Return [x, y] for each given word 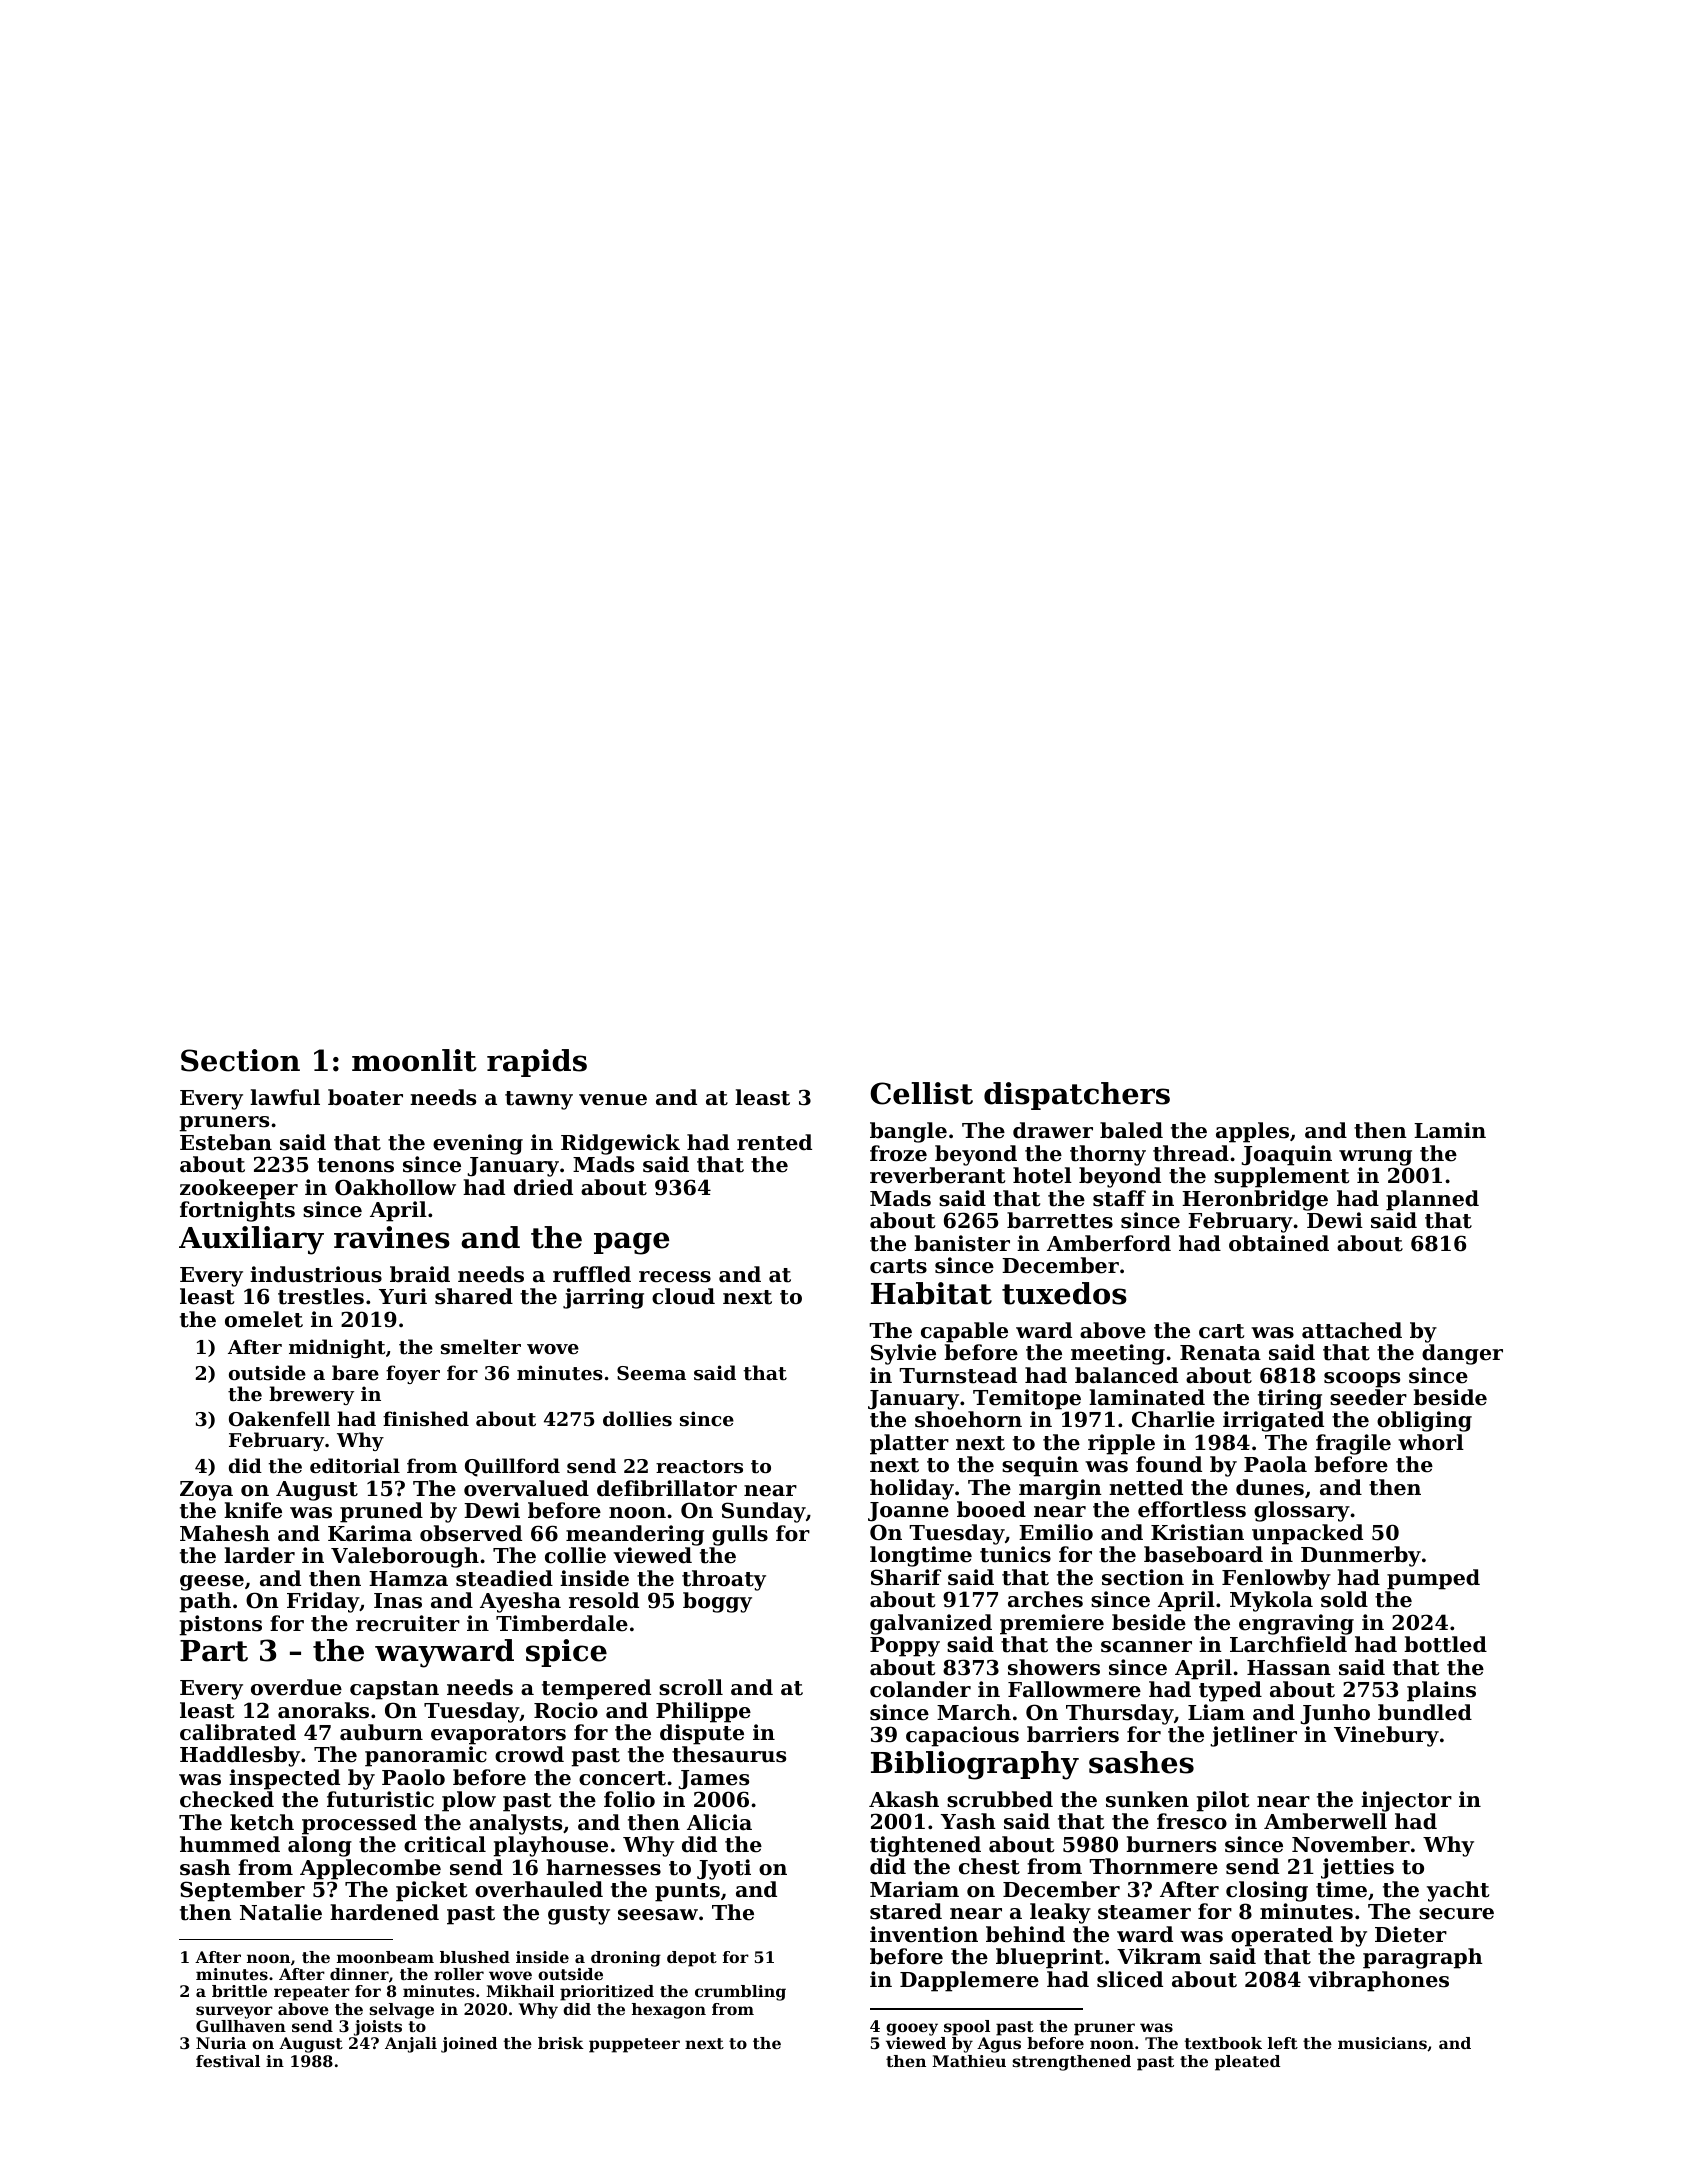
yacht [1458, 1891]
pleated [1247, 2063]
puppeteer [634, 2045]
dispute [702, 1734]
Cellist [921, 1093]
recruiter [408, 1623]
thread [1191, 1153]
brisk [561, 2043]
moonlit [414, 1060]
